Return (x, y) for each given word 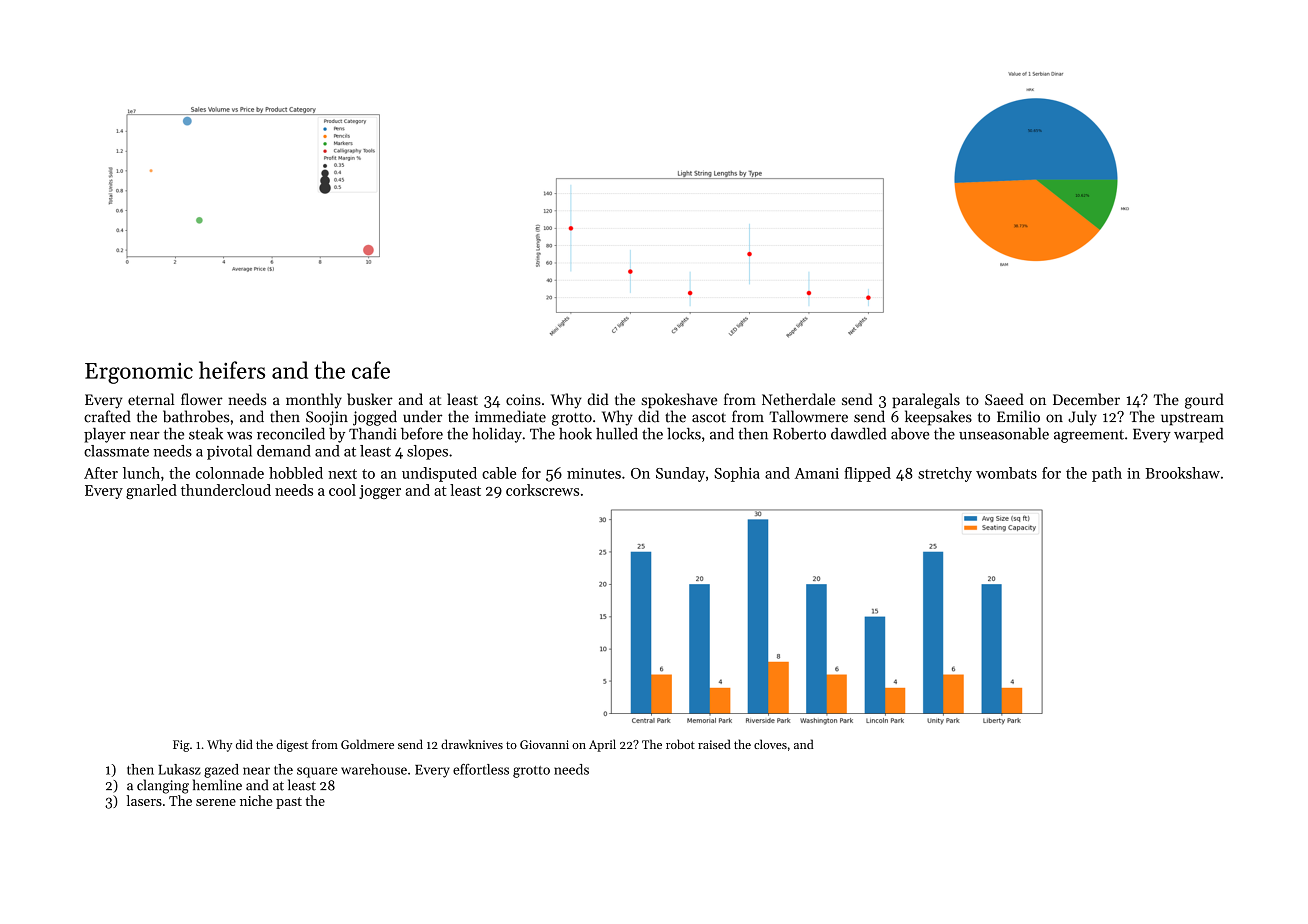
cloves (770, 744)
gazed (221, 771)
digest (292, 745)
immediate (510, 416)
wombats (1006, 473)
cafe (371, 370)
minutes (594, 473)
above (910, 434)
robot (680, 744)
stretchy (945, 474)
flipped (867, 474)
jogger (380, 492)
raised (714, 744)
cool (342, 490)
